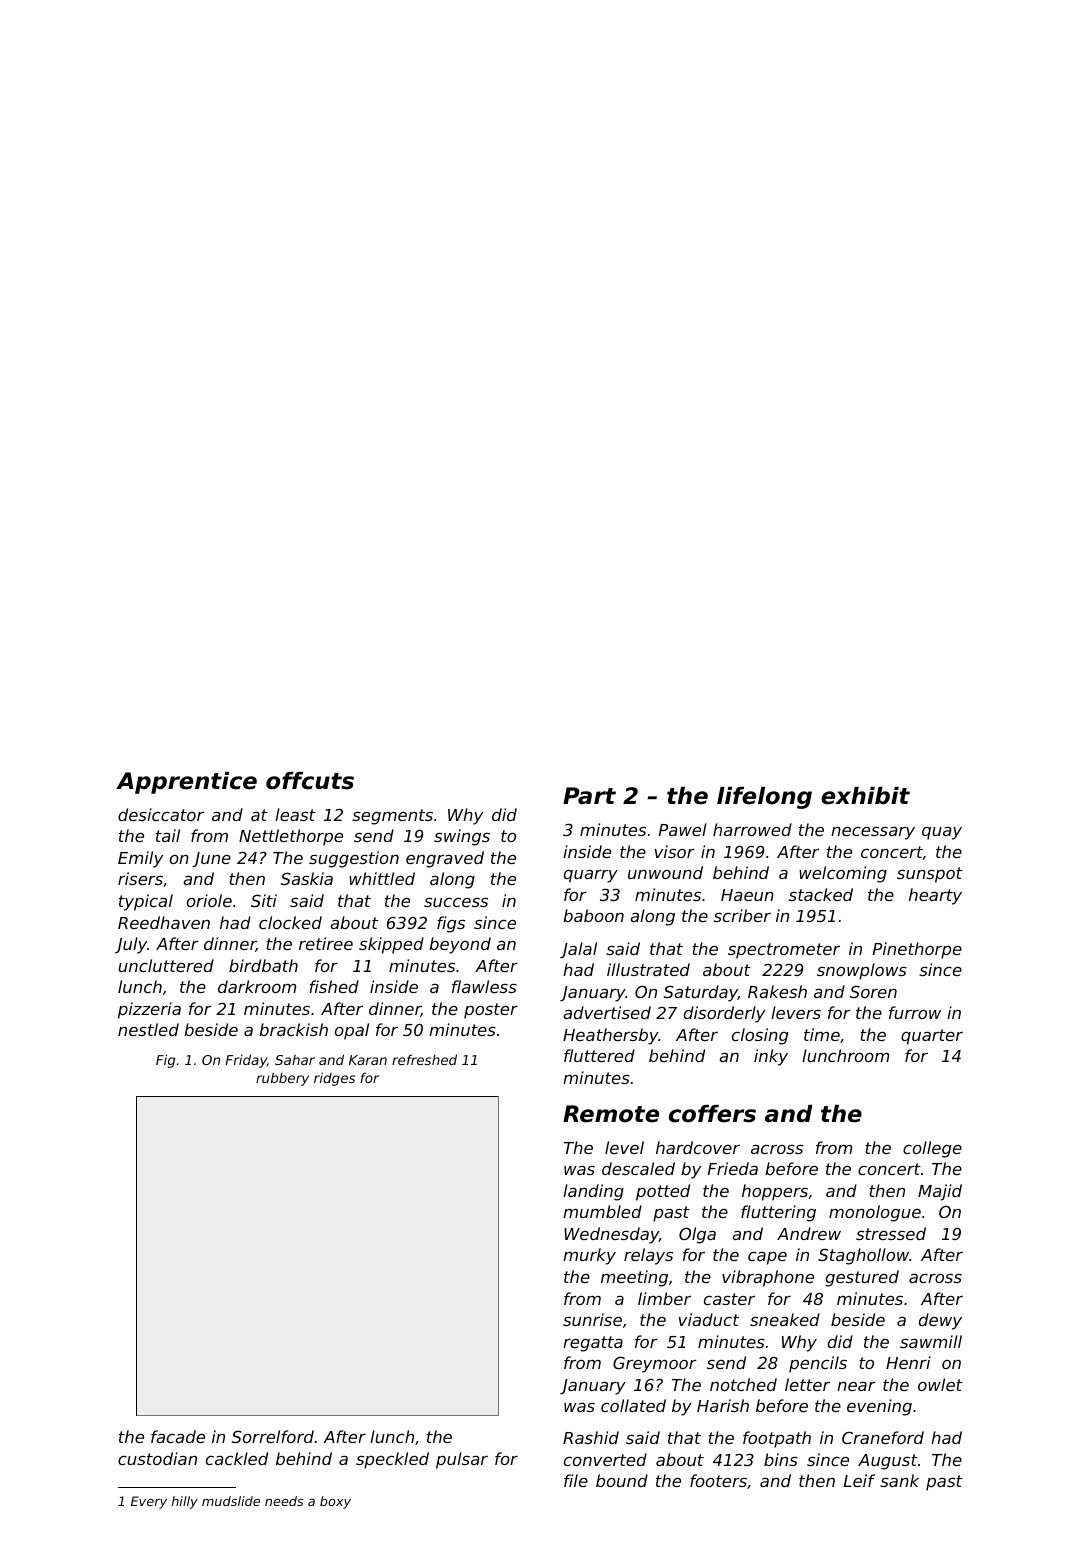 This document has height=1564, width=1080. I want to click on college, so click(932, 1149).
